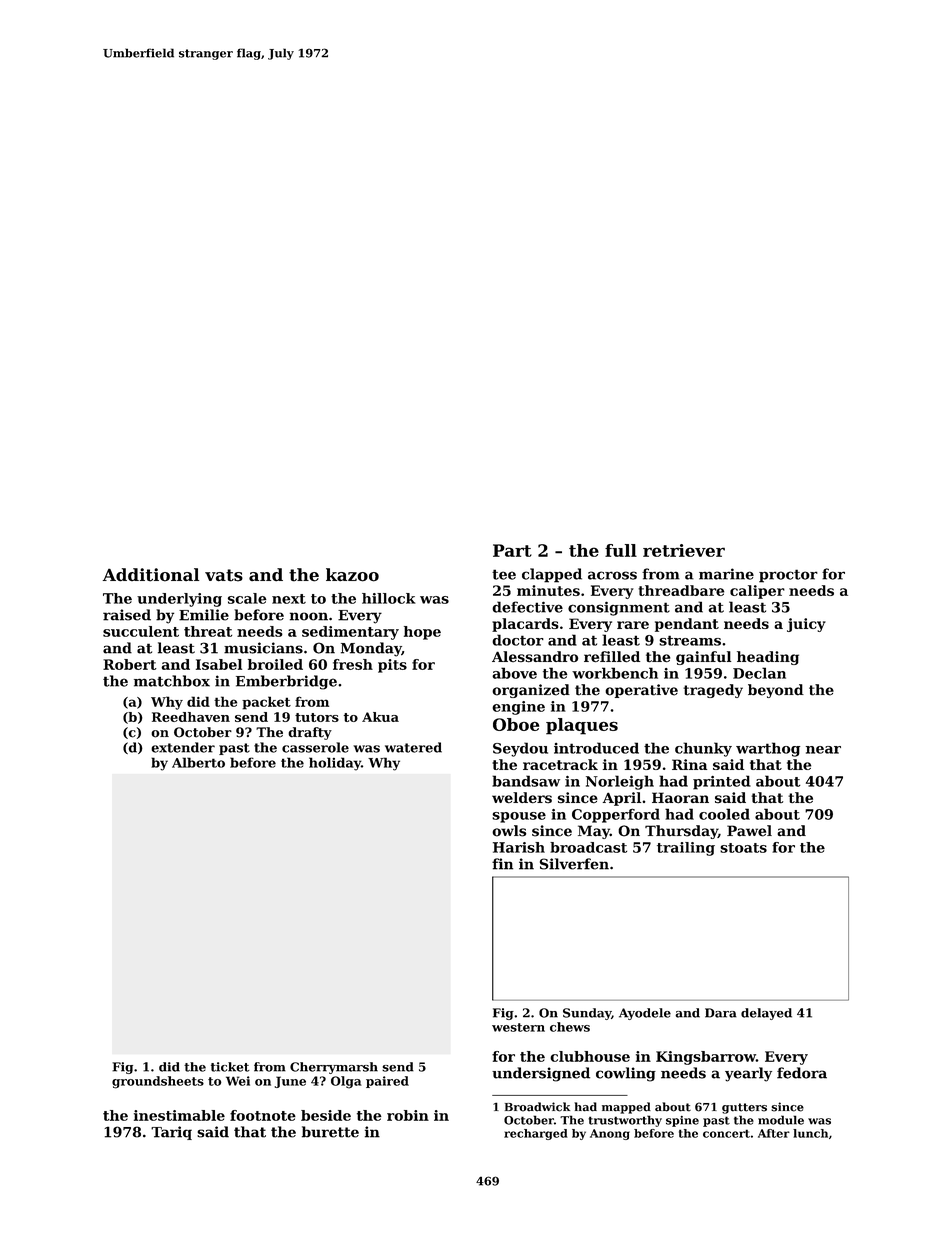  What do you see at coordinates (151, 575) in the screenshot?
I see `Additional` at bounding box center [151, 575].
